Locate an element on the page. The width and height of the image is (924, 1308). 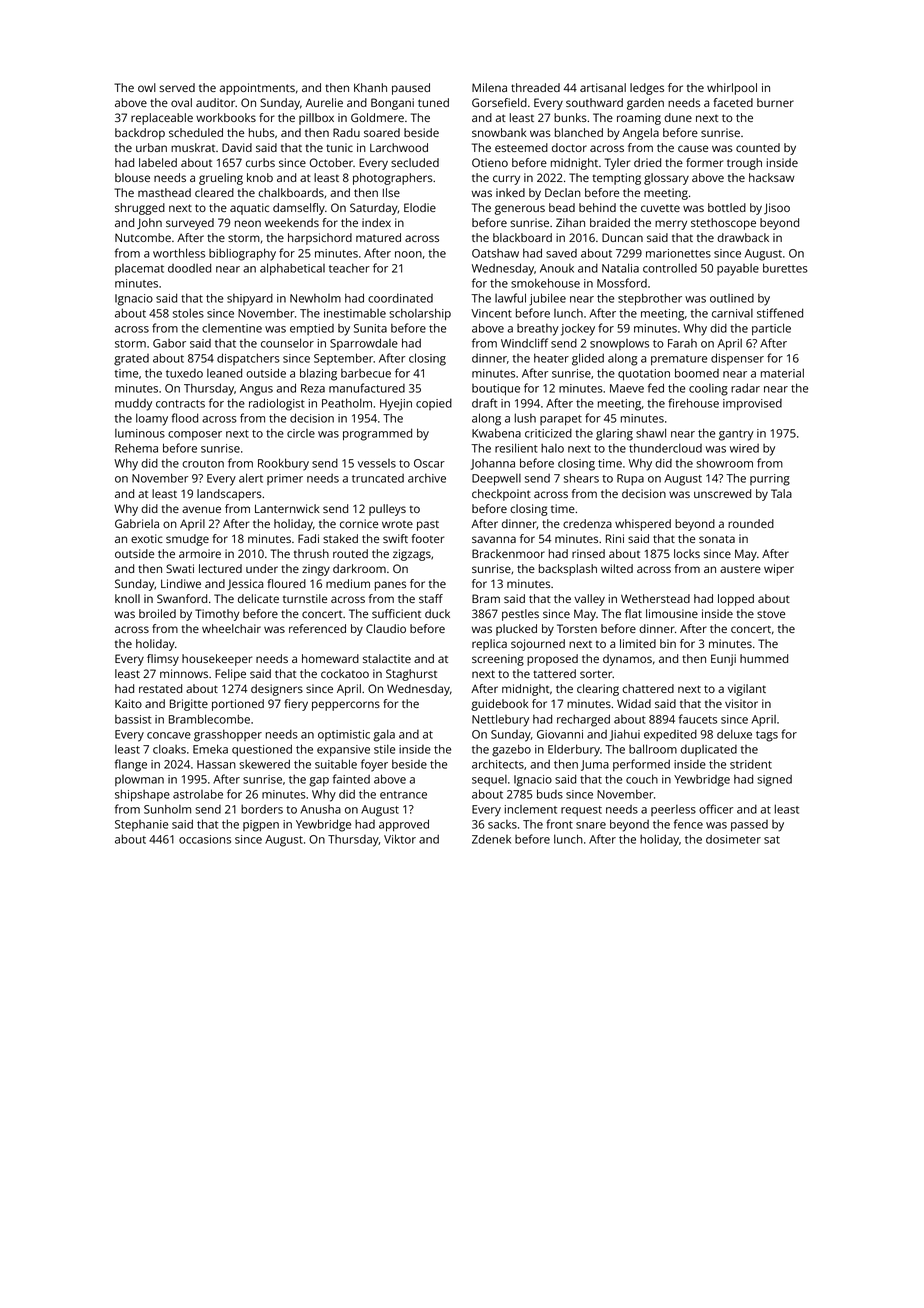
Kaito is located at coordinates (128, 703).
